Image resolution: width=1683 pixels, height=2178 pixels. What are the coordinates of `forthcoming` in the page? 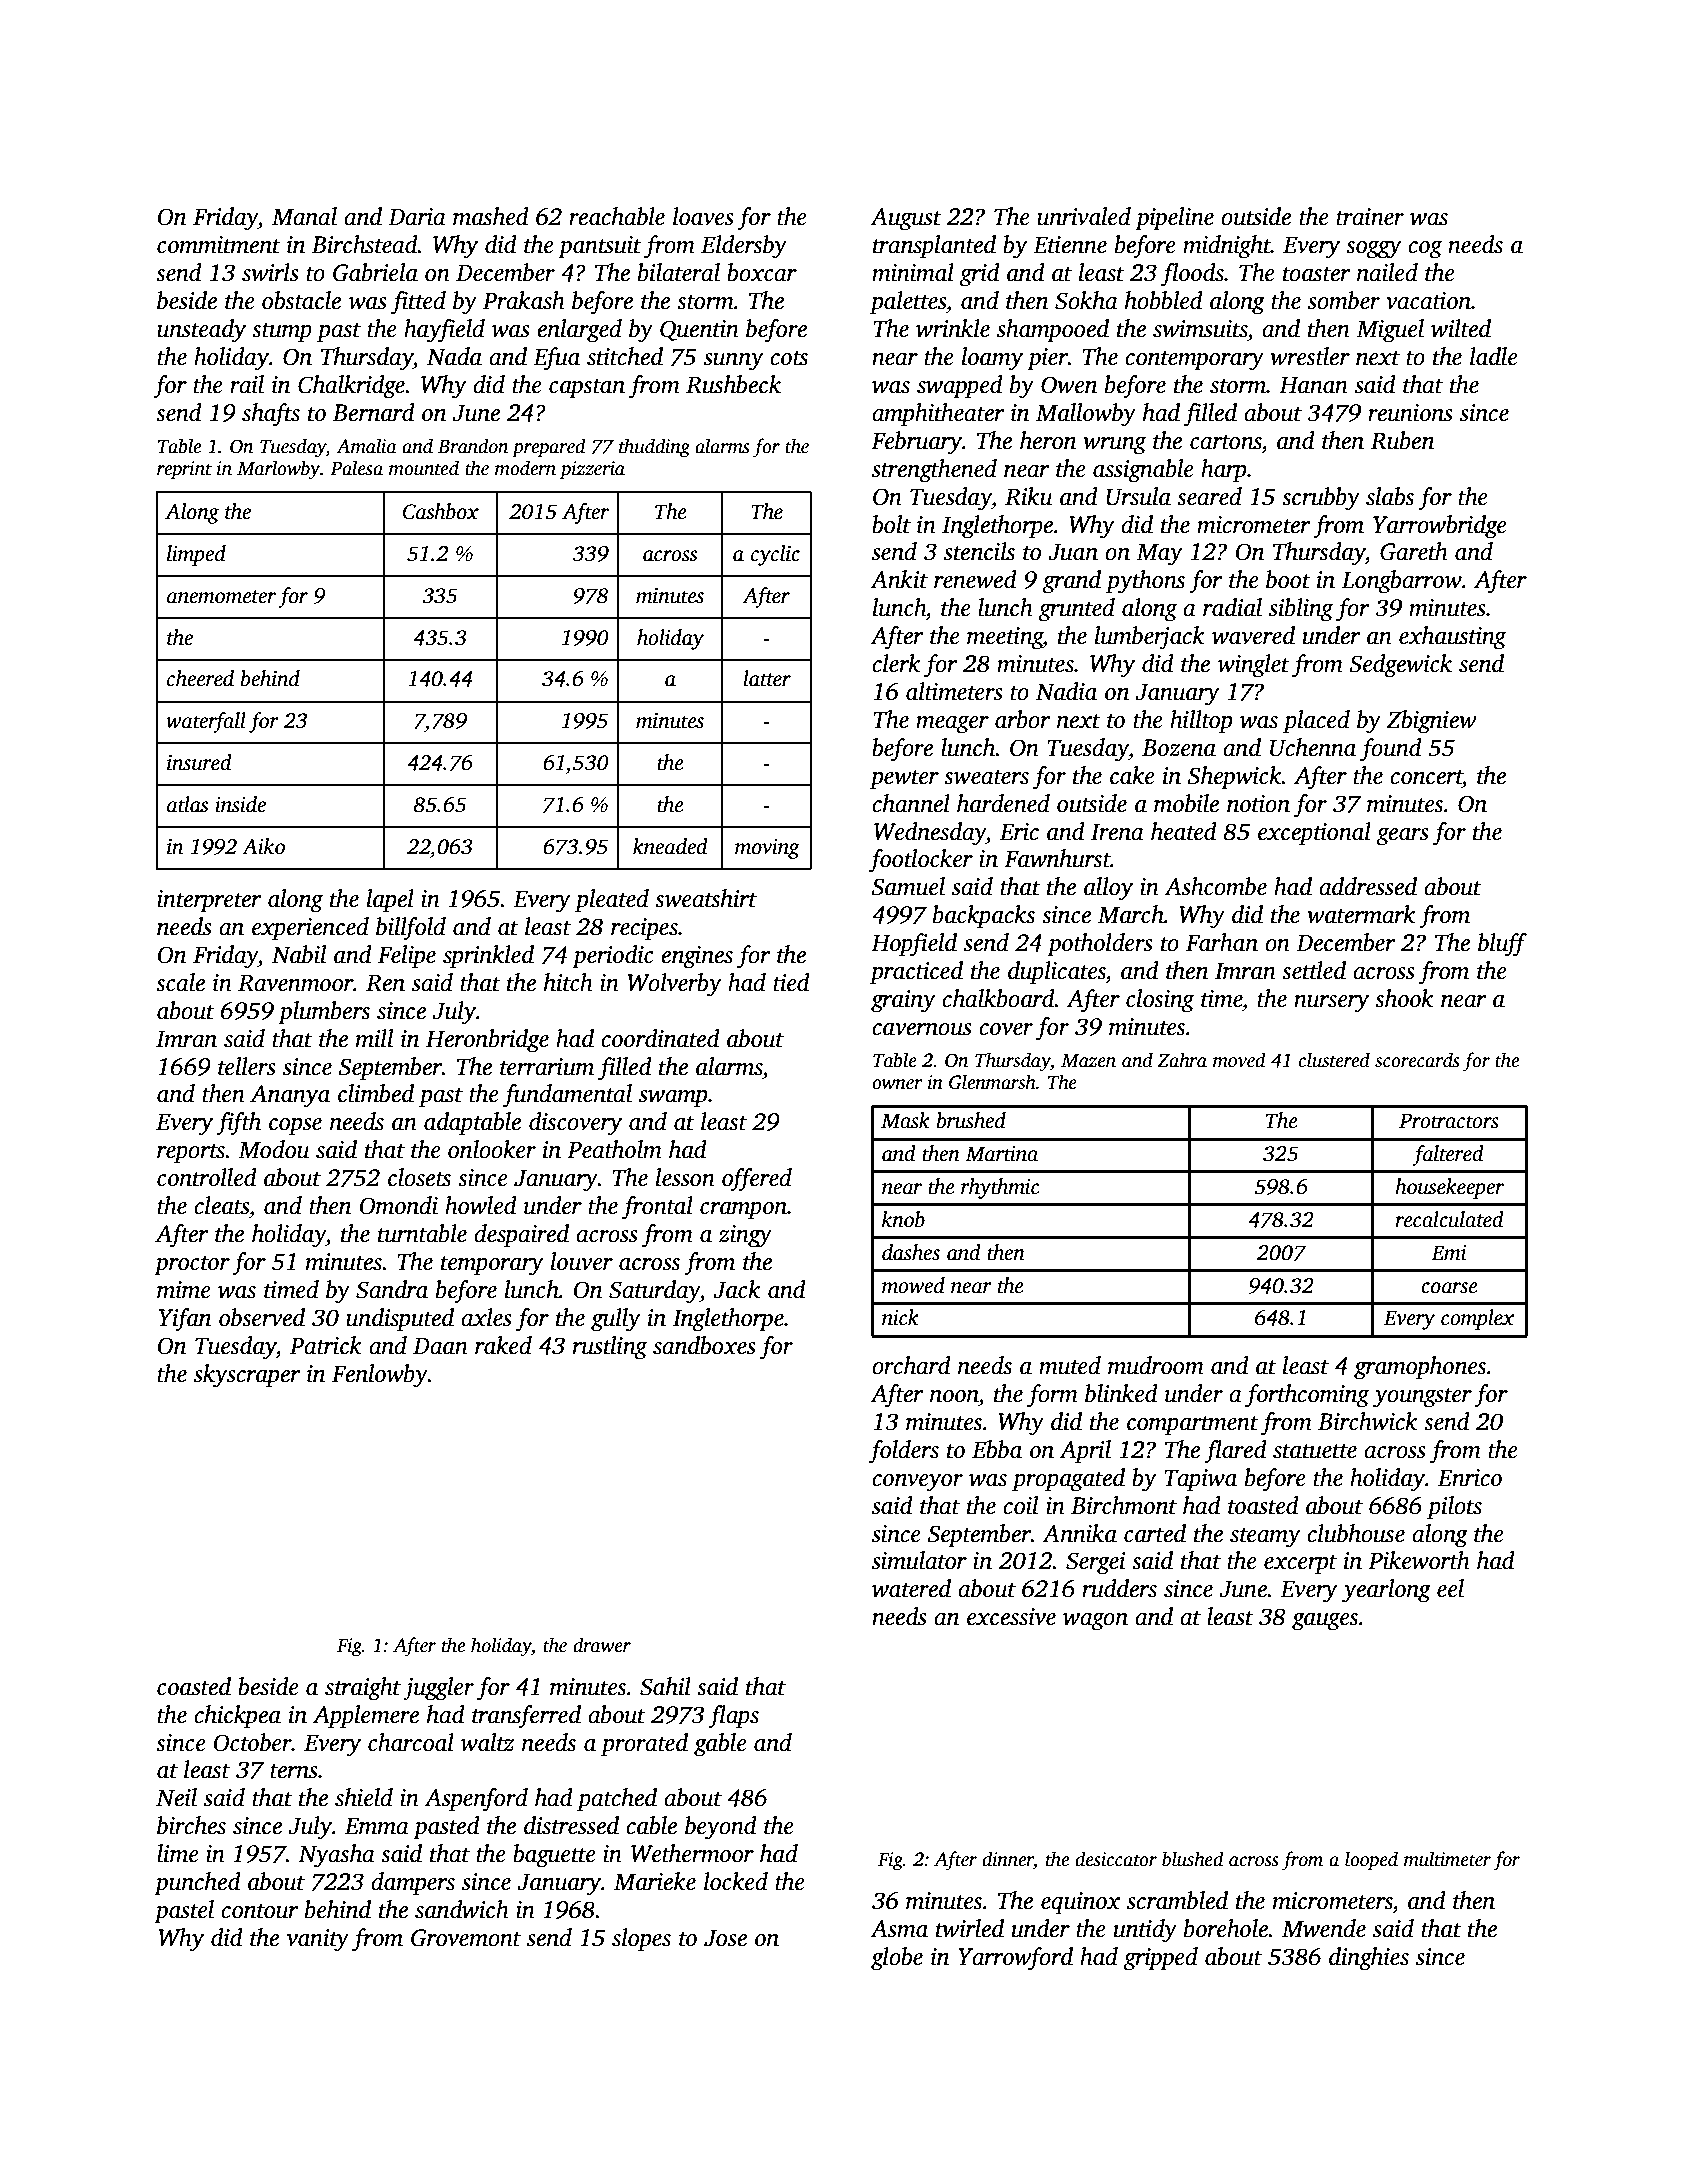 It's located at (1307, 1396).
